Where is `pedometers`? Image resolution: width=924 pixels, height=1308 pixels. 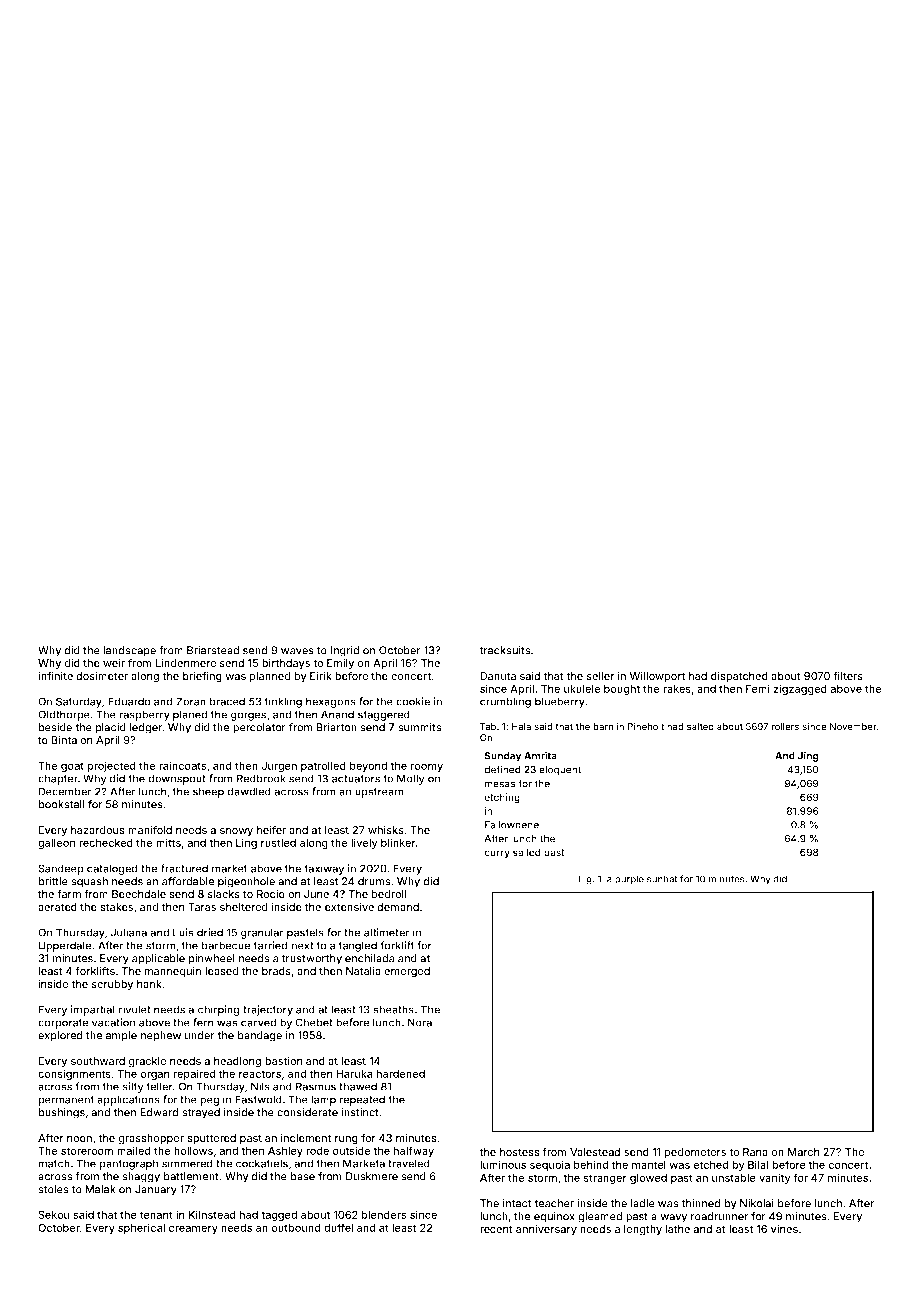
pedometers is located at coordinates (695, 1153).
